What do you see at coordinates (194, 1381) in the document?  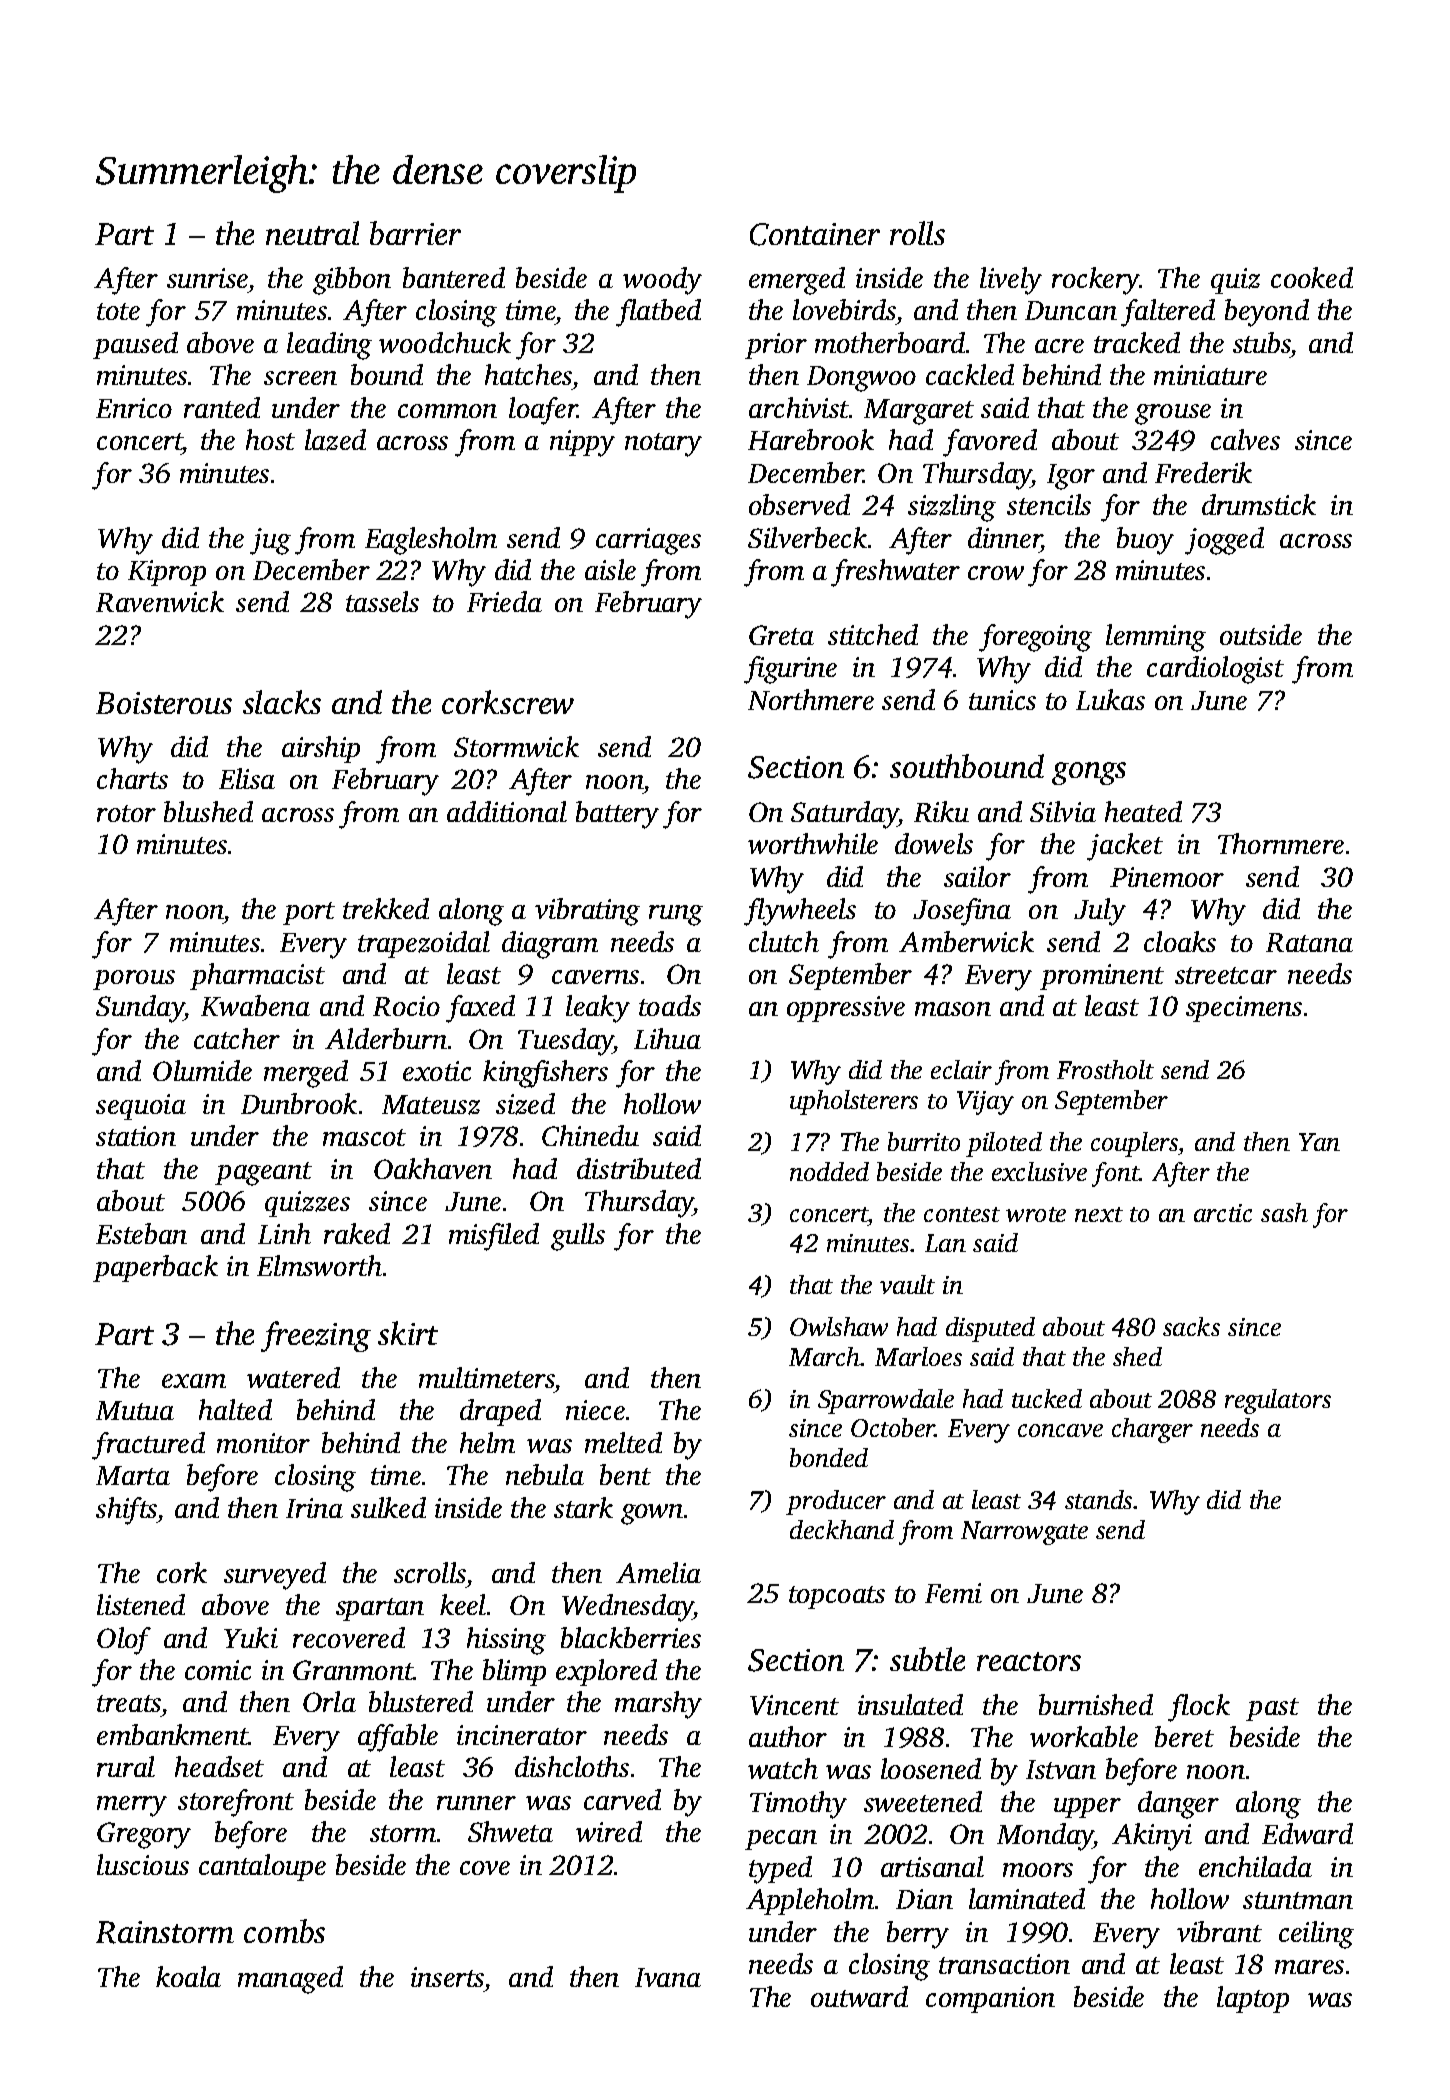 I see `exam` at bounding box center [194, 1381].
